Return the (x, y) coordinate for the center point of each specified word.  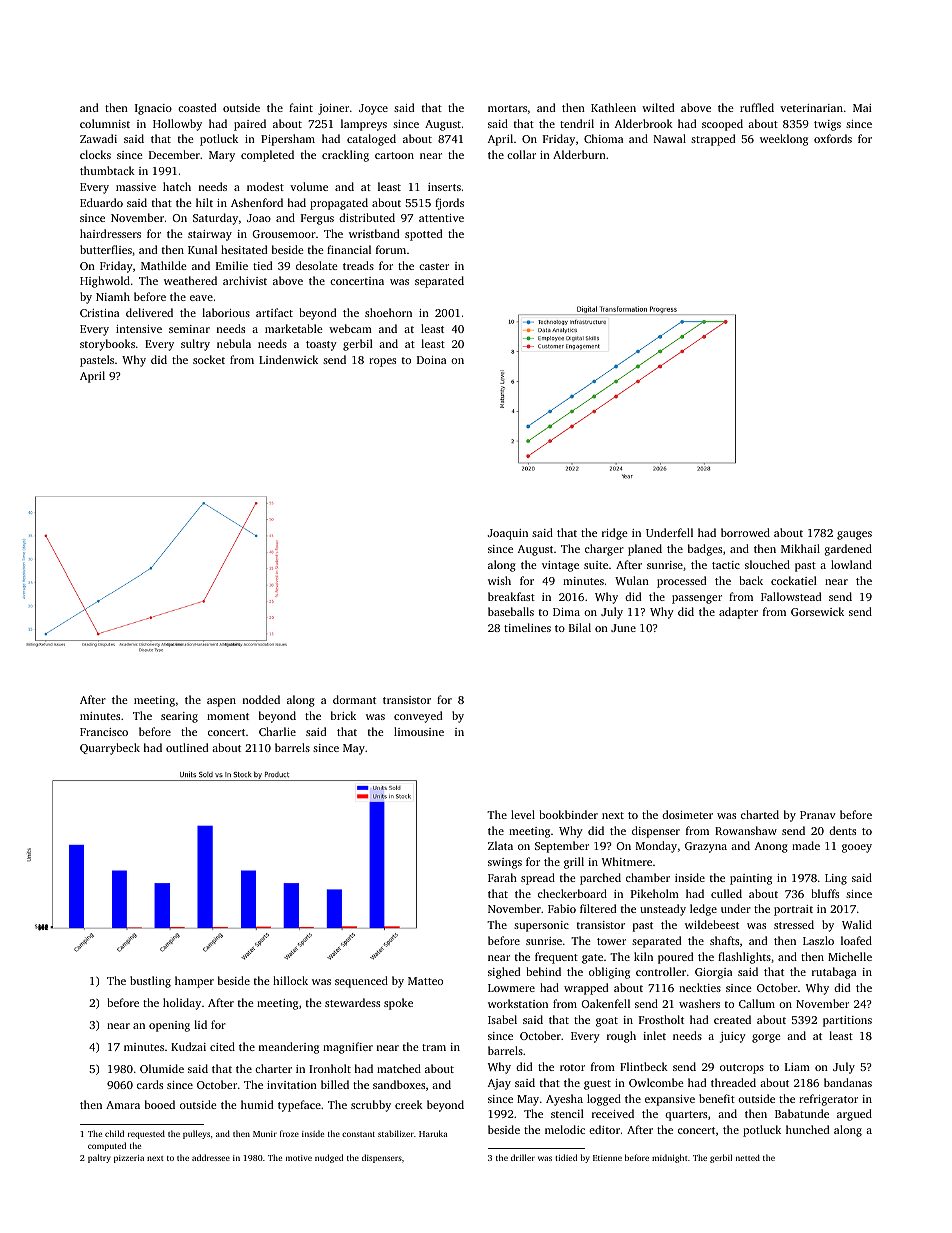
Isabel (502, 1019)
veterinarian (811, 108)
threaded (733, 1082)
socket (209, 359)
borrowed (745, 532)
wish (499, 580)
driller (523, 1157)
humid (257, 1104)
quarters (686, 1116)
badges (705, 550)
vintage (560, 566)
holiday (182, 1004)
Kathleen (613, 107)
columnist (105, 123)
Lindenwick (288, 359)
